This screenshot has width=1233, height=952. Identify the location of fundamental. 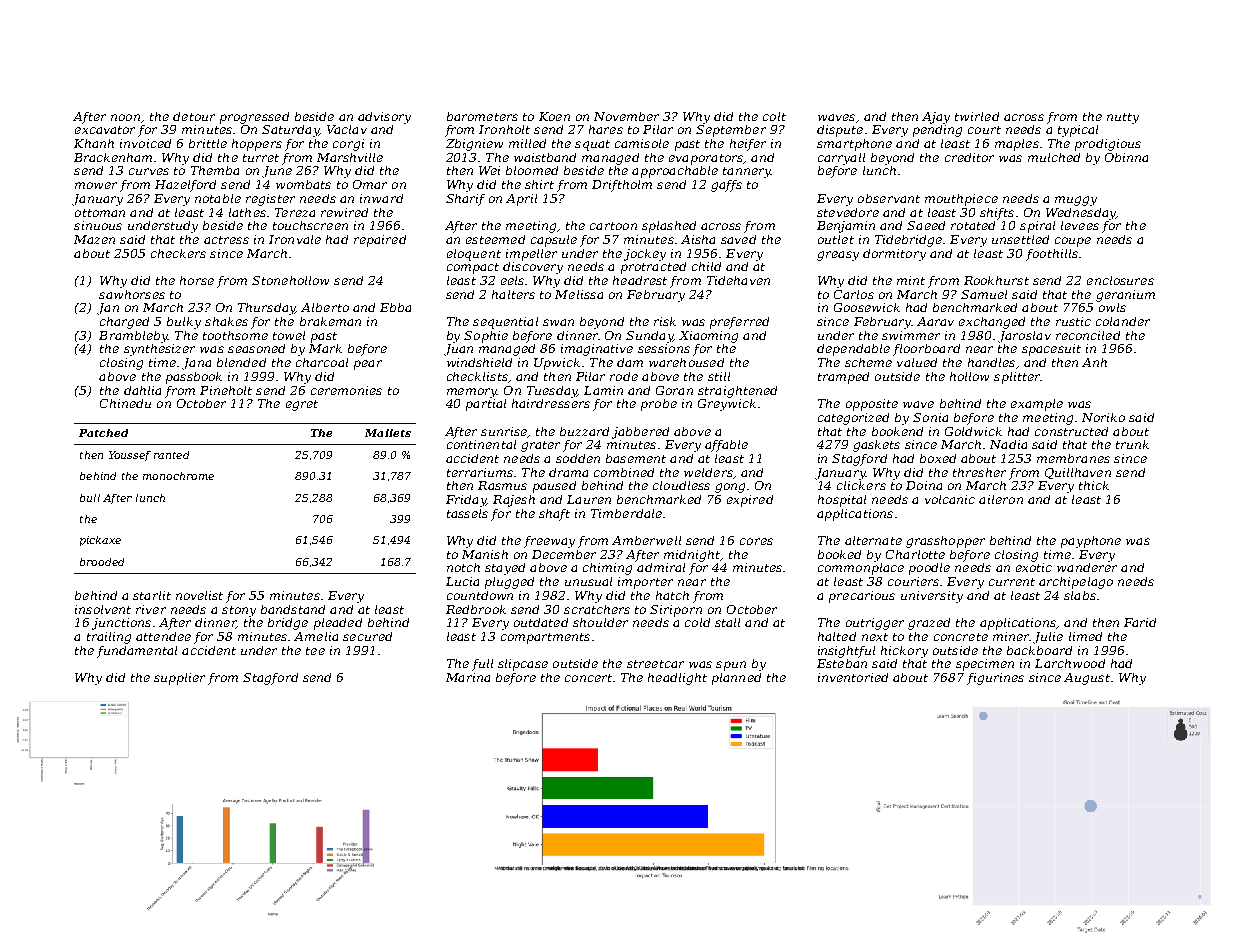
(137, 652).
